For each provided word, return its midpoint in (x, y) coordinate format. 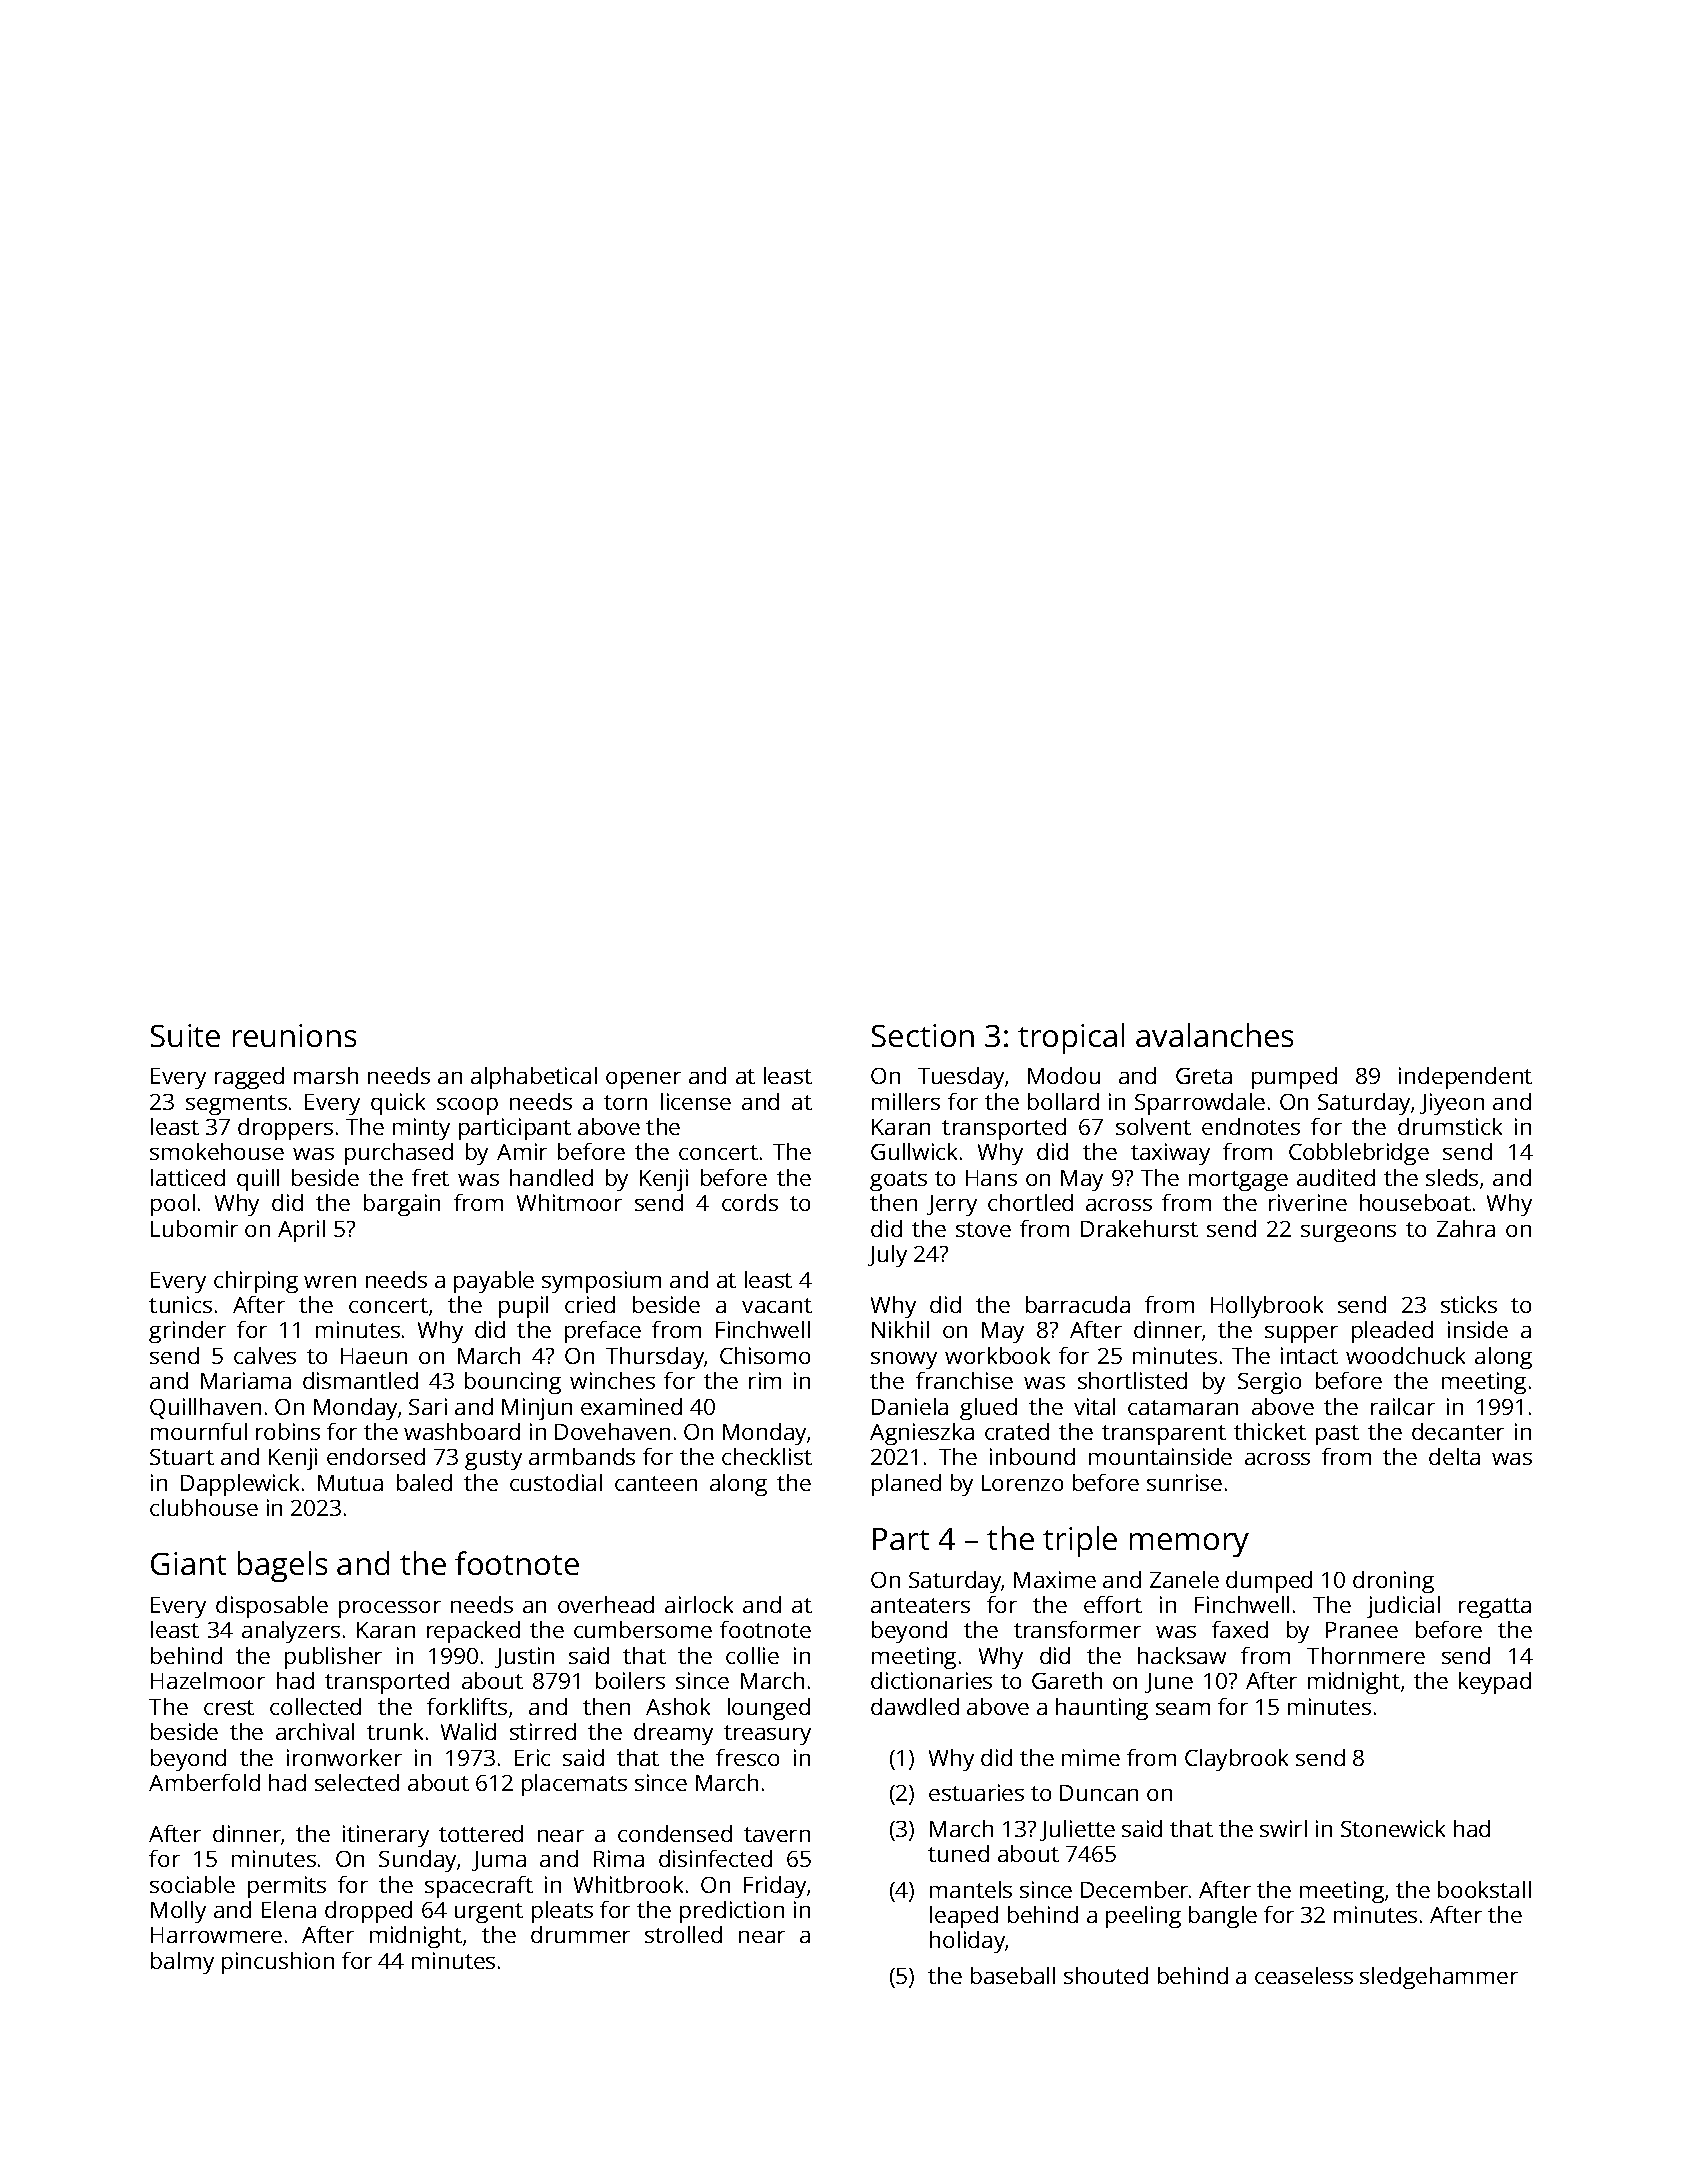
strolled (683, 1934)
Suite (185, 1035)
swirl (1283, 1828)
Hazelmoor (208, 1680)
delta (1454, 1456)
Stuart (182, 1457)
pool (173, 1205)
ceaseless (1304, 1975)
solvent (1153, 1126)
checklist (767, 1456)
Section (923, 1035)
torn (625, 1102)
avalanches (1214, 1035)
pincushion (278, 1963)
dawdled (915, 1706)
